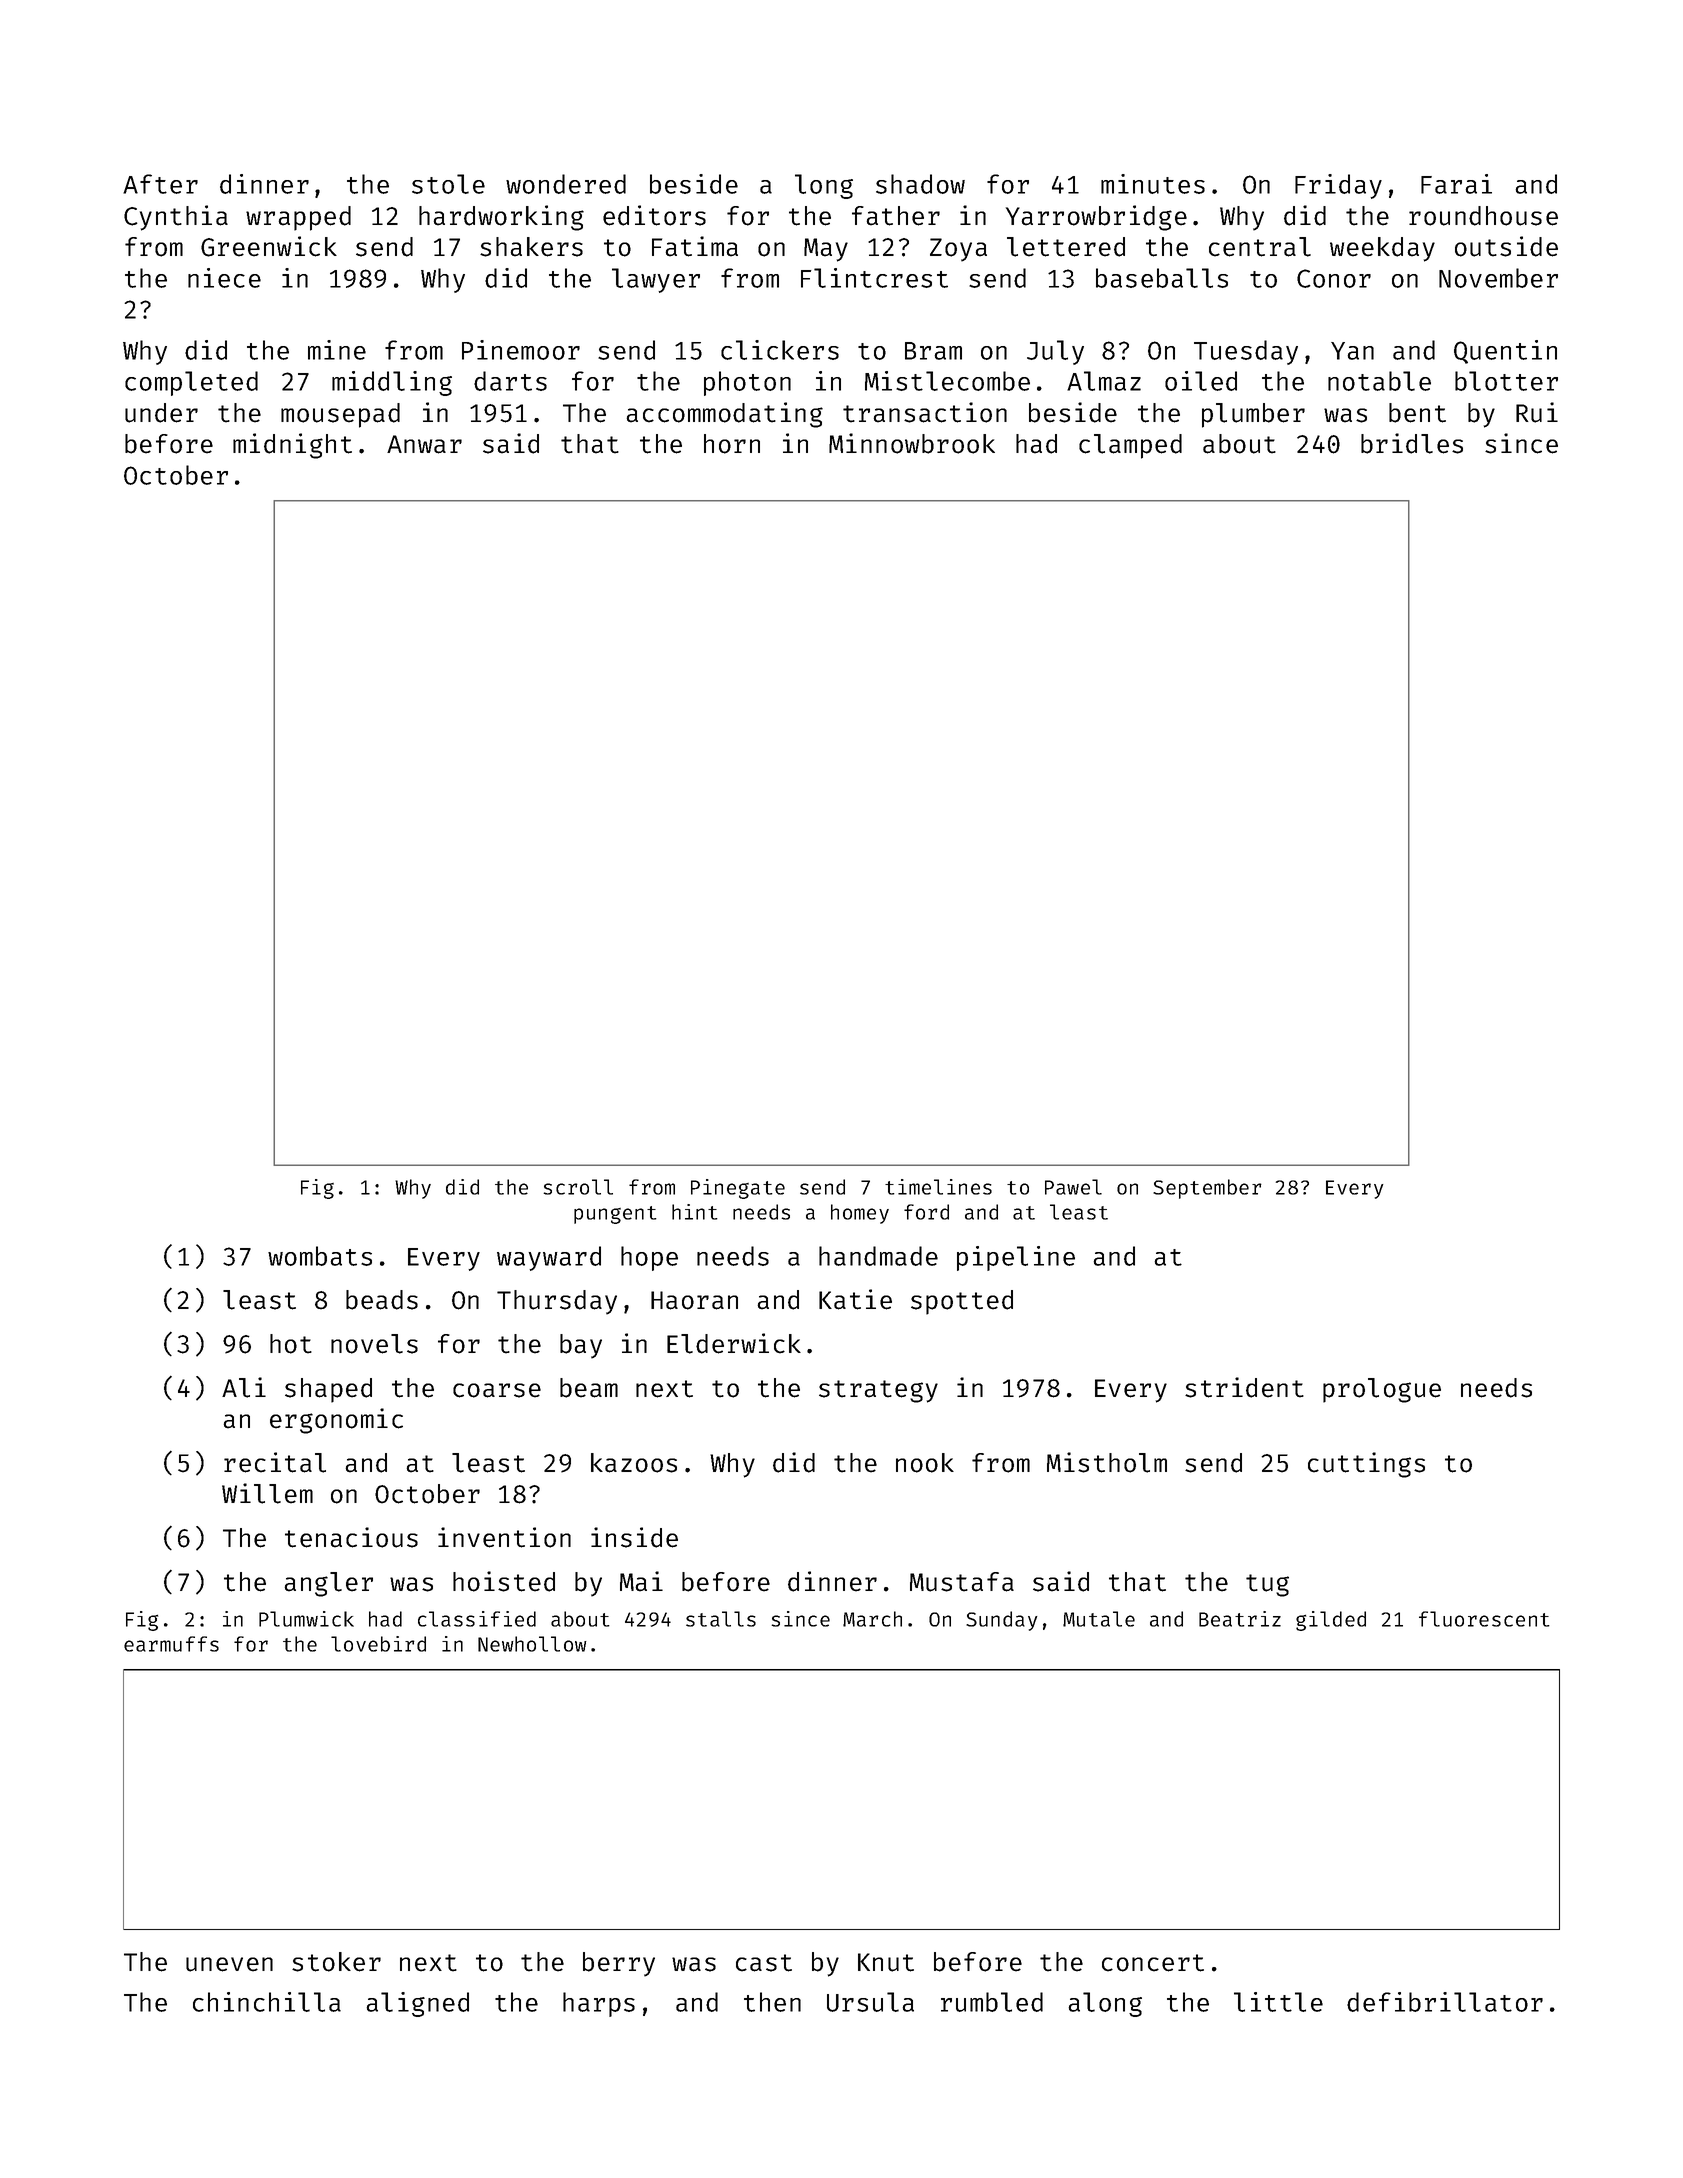 The width and height of the screenshot is (1683, 2178). What do you see at coordinates (1073, 1187) in the screenshot?
I see `Pawel` at bounding box center [1073, 1187].
